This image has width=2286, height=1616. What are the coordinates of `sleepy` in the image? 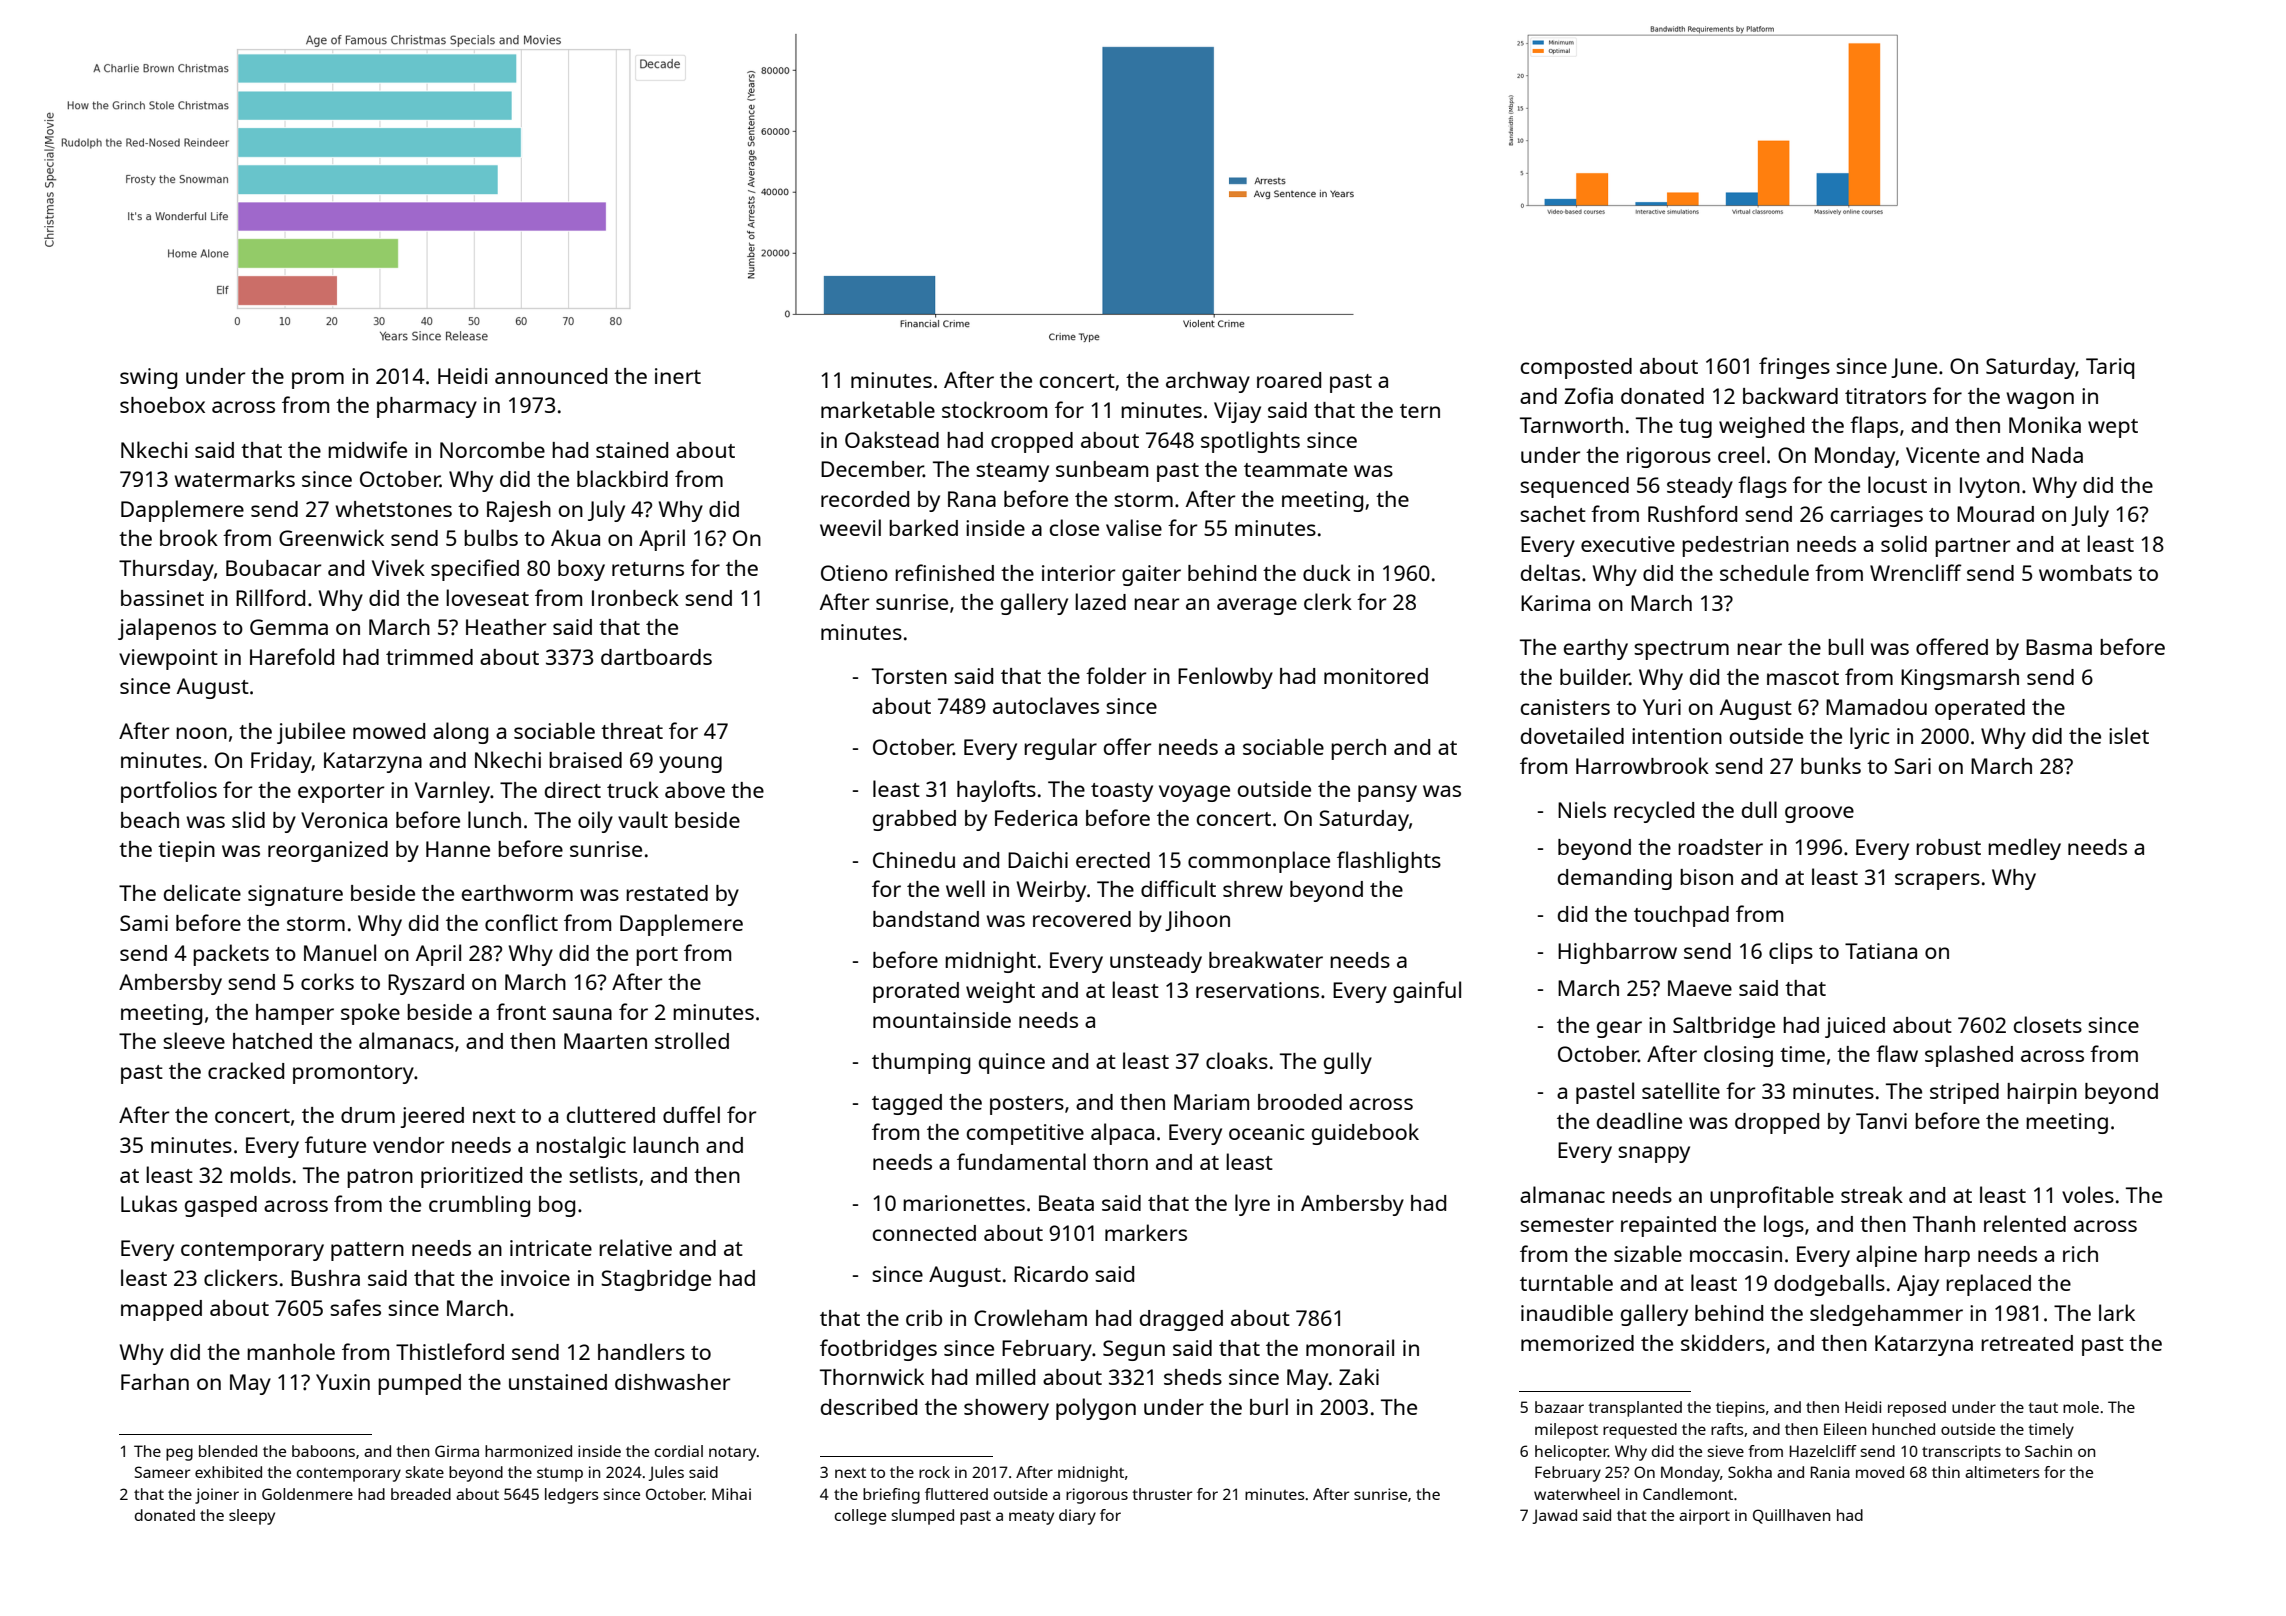 It's located at (252, 1517).
